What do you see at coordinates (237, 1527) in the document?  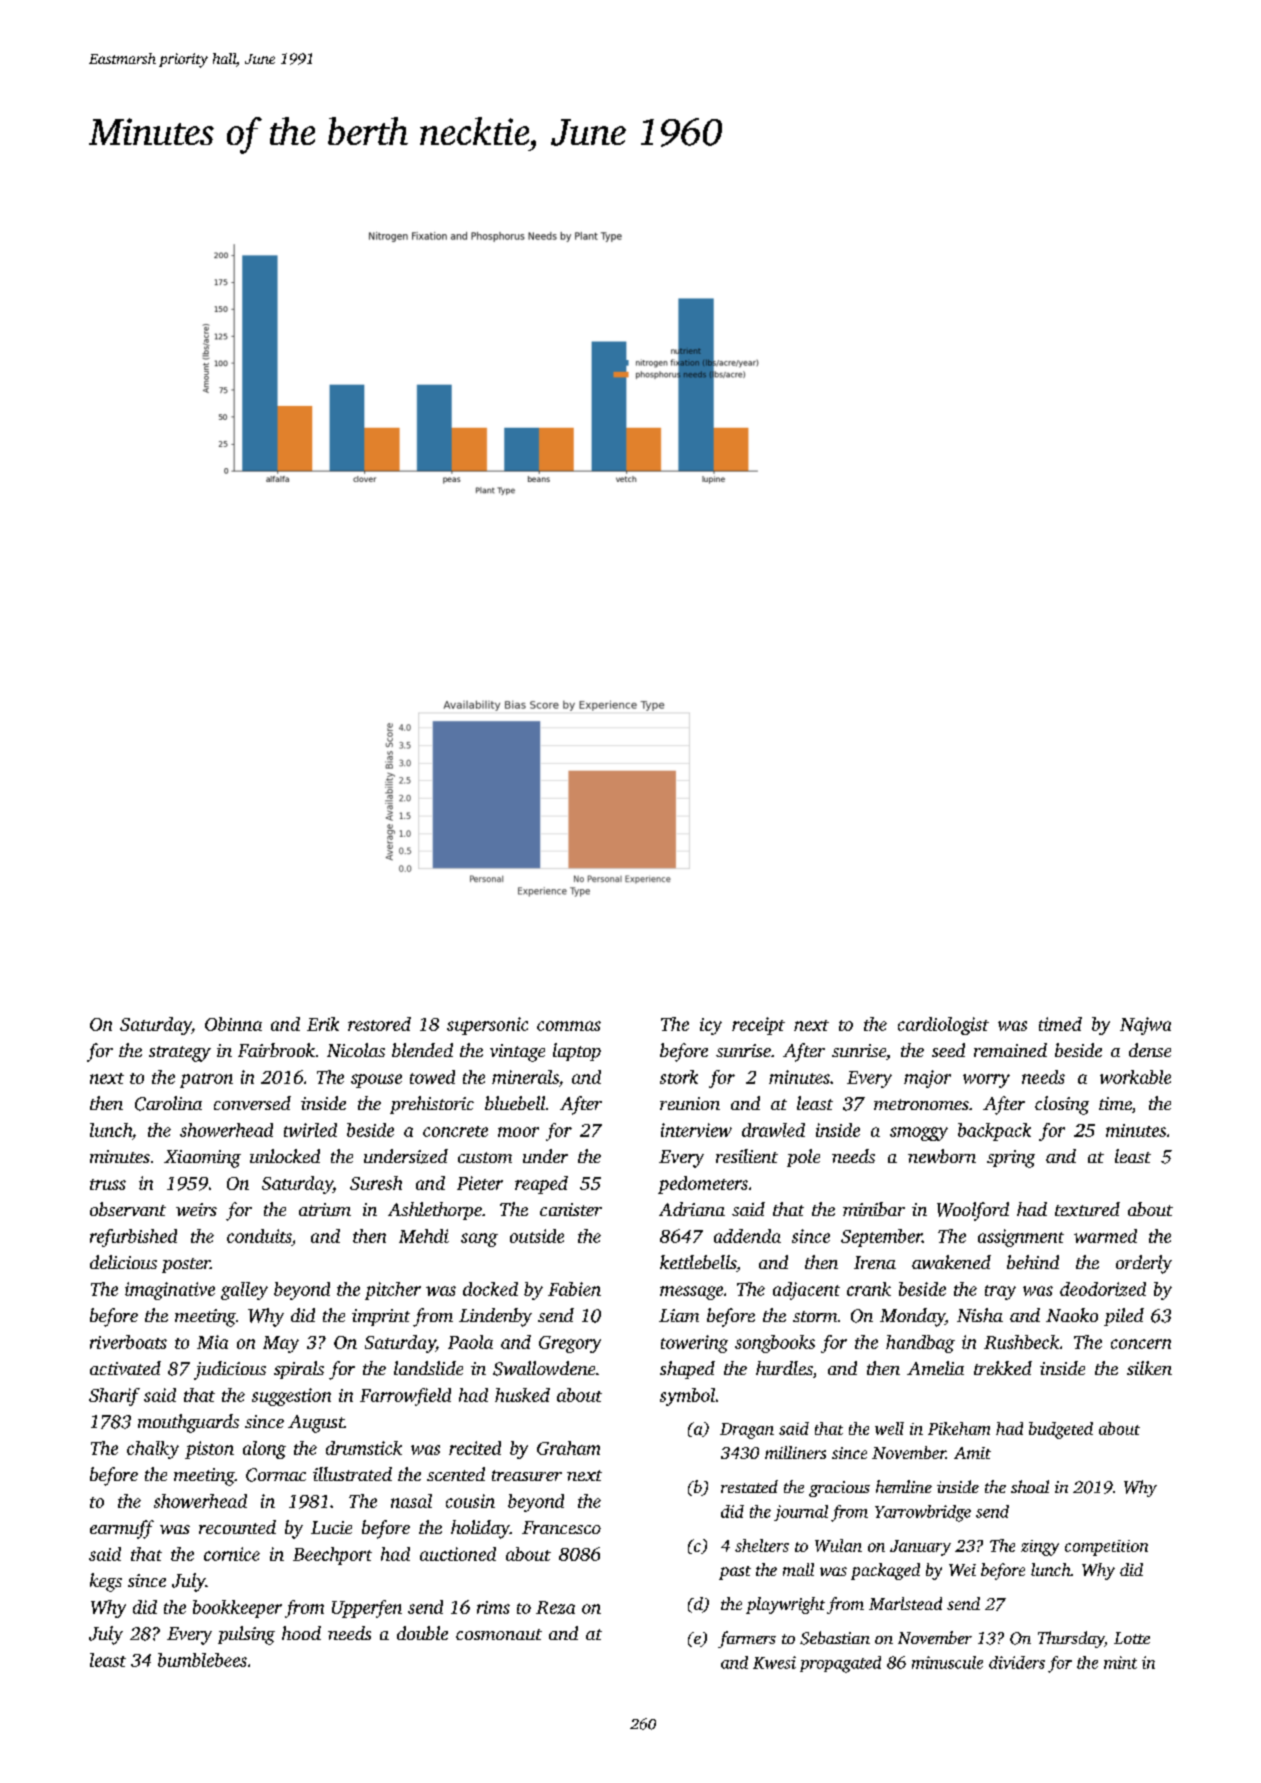 I see `recounted` at bounding box center [237, 1527].
